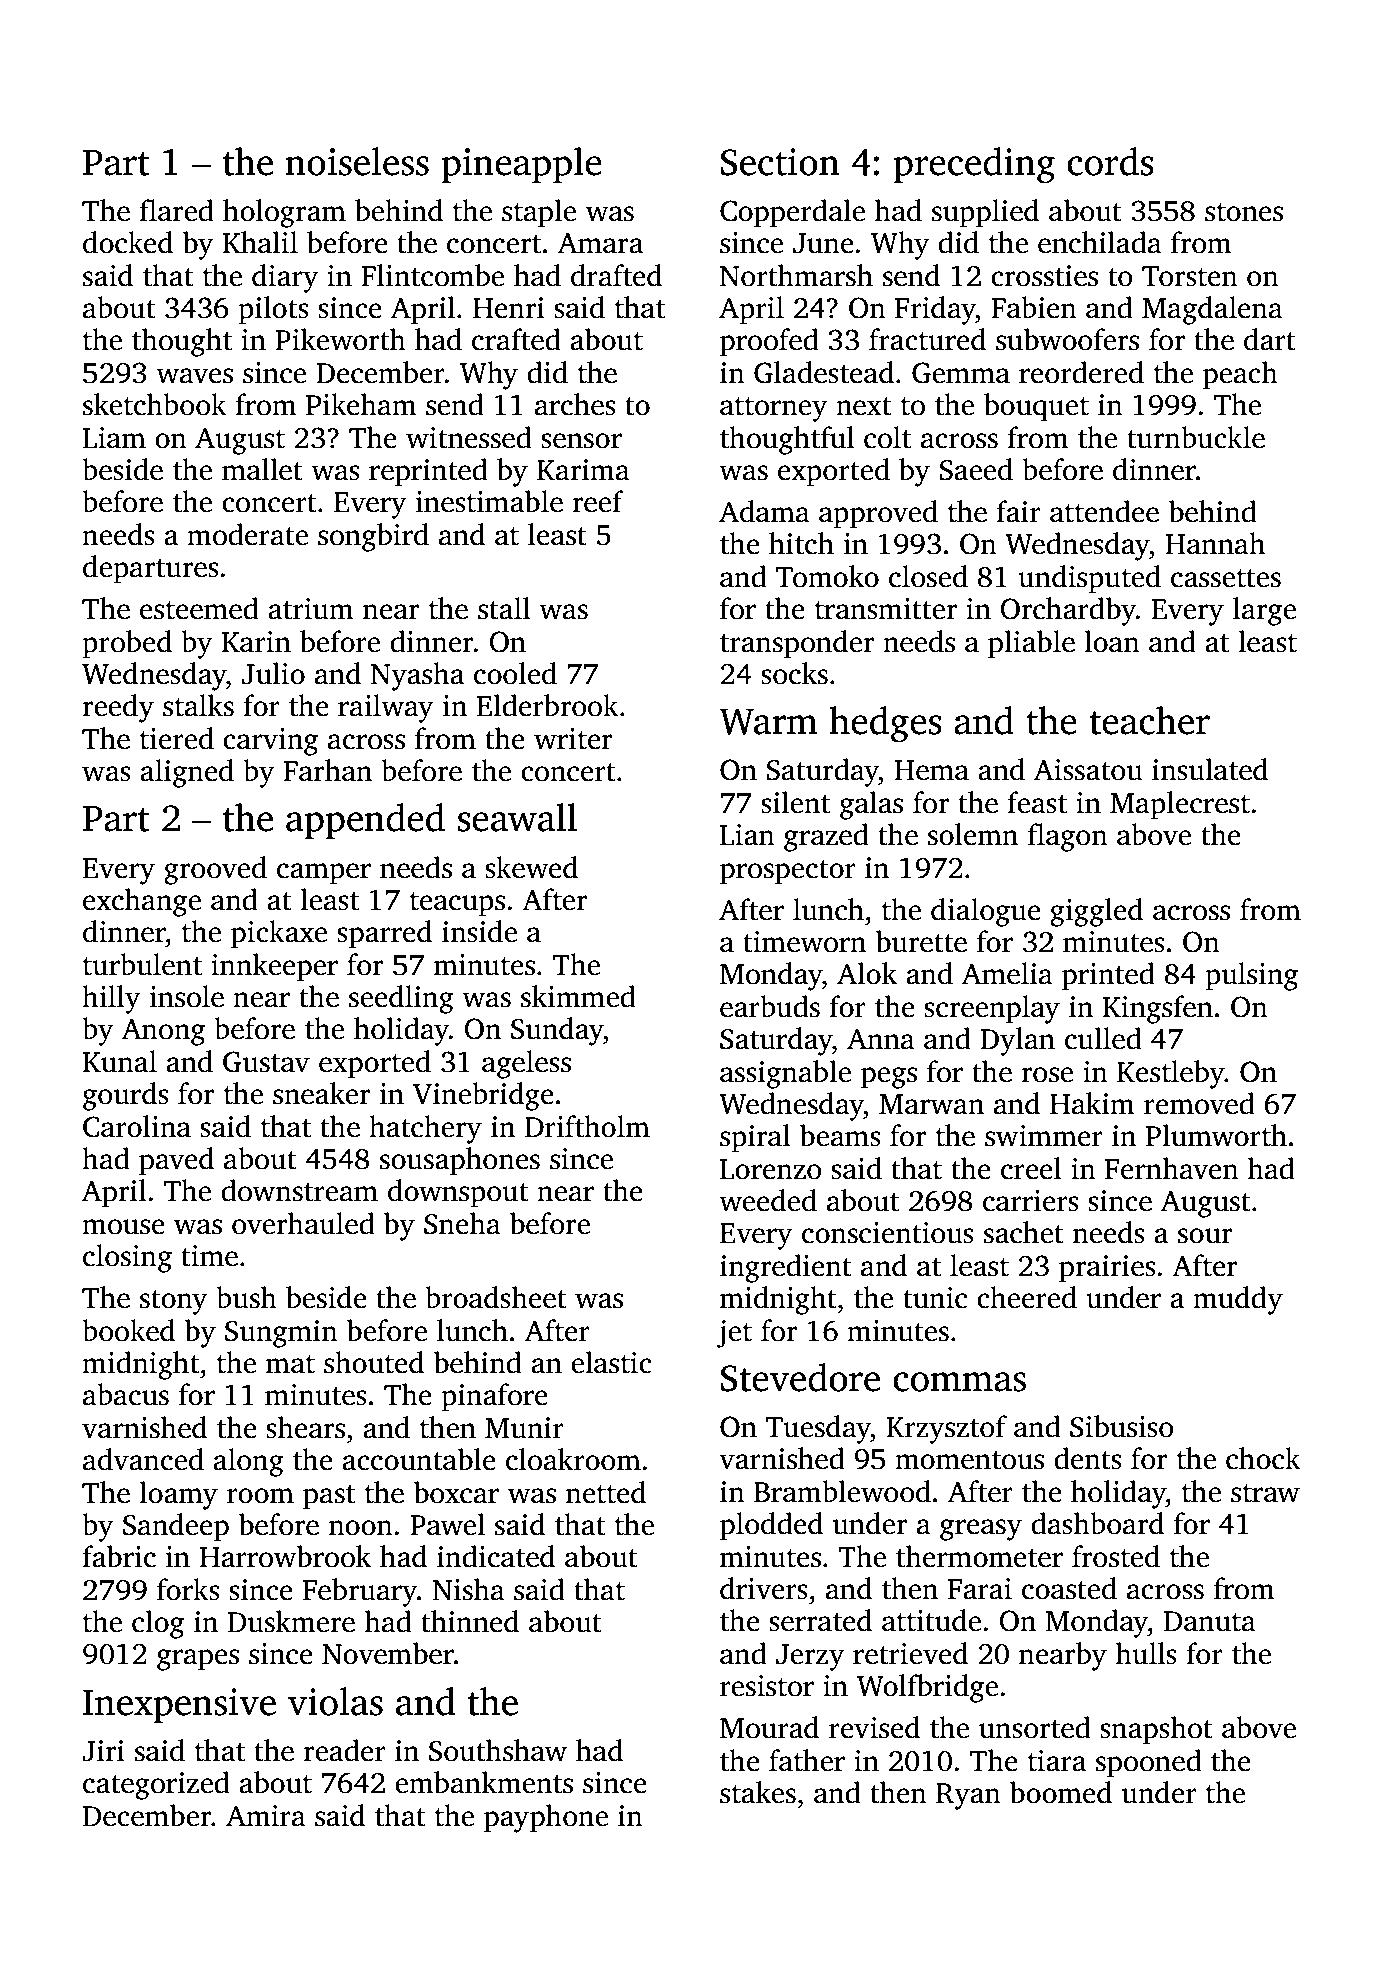  What do you see at coordinates (1112, 641) in the document?
I see `loan` at bounding box center [1112, 641].
